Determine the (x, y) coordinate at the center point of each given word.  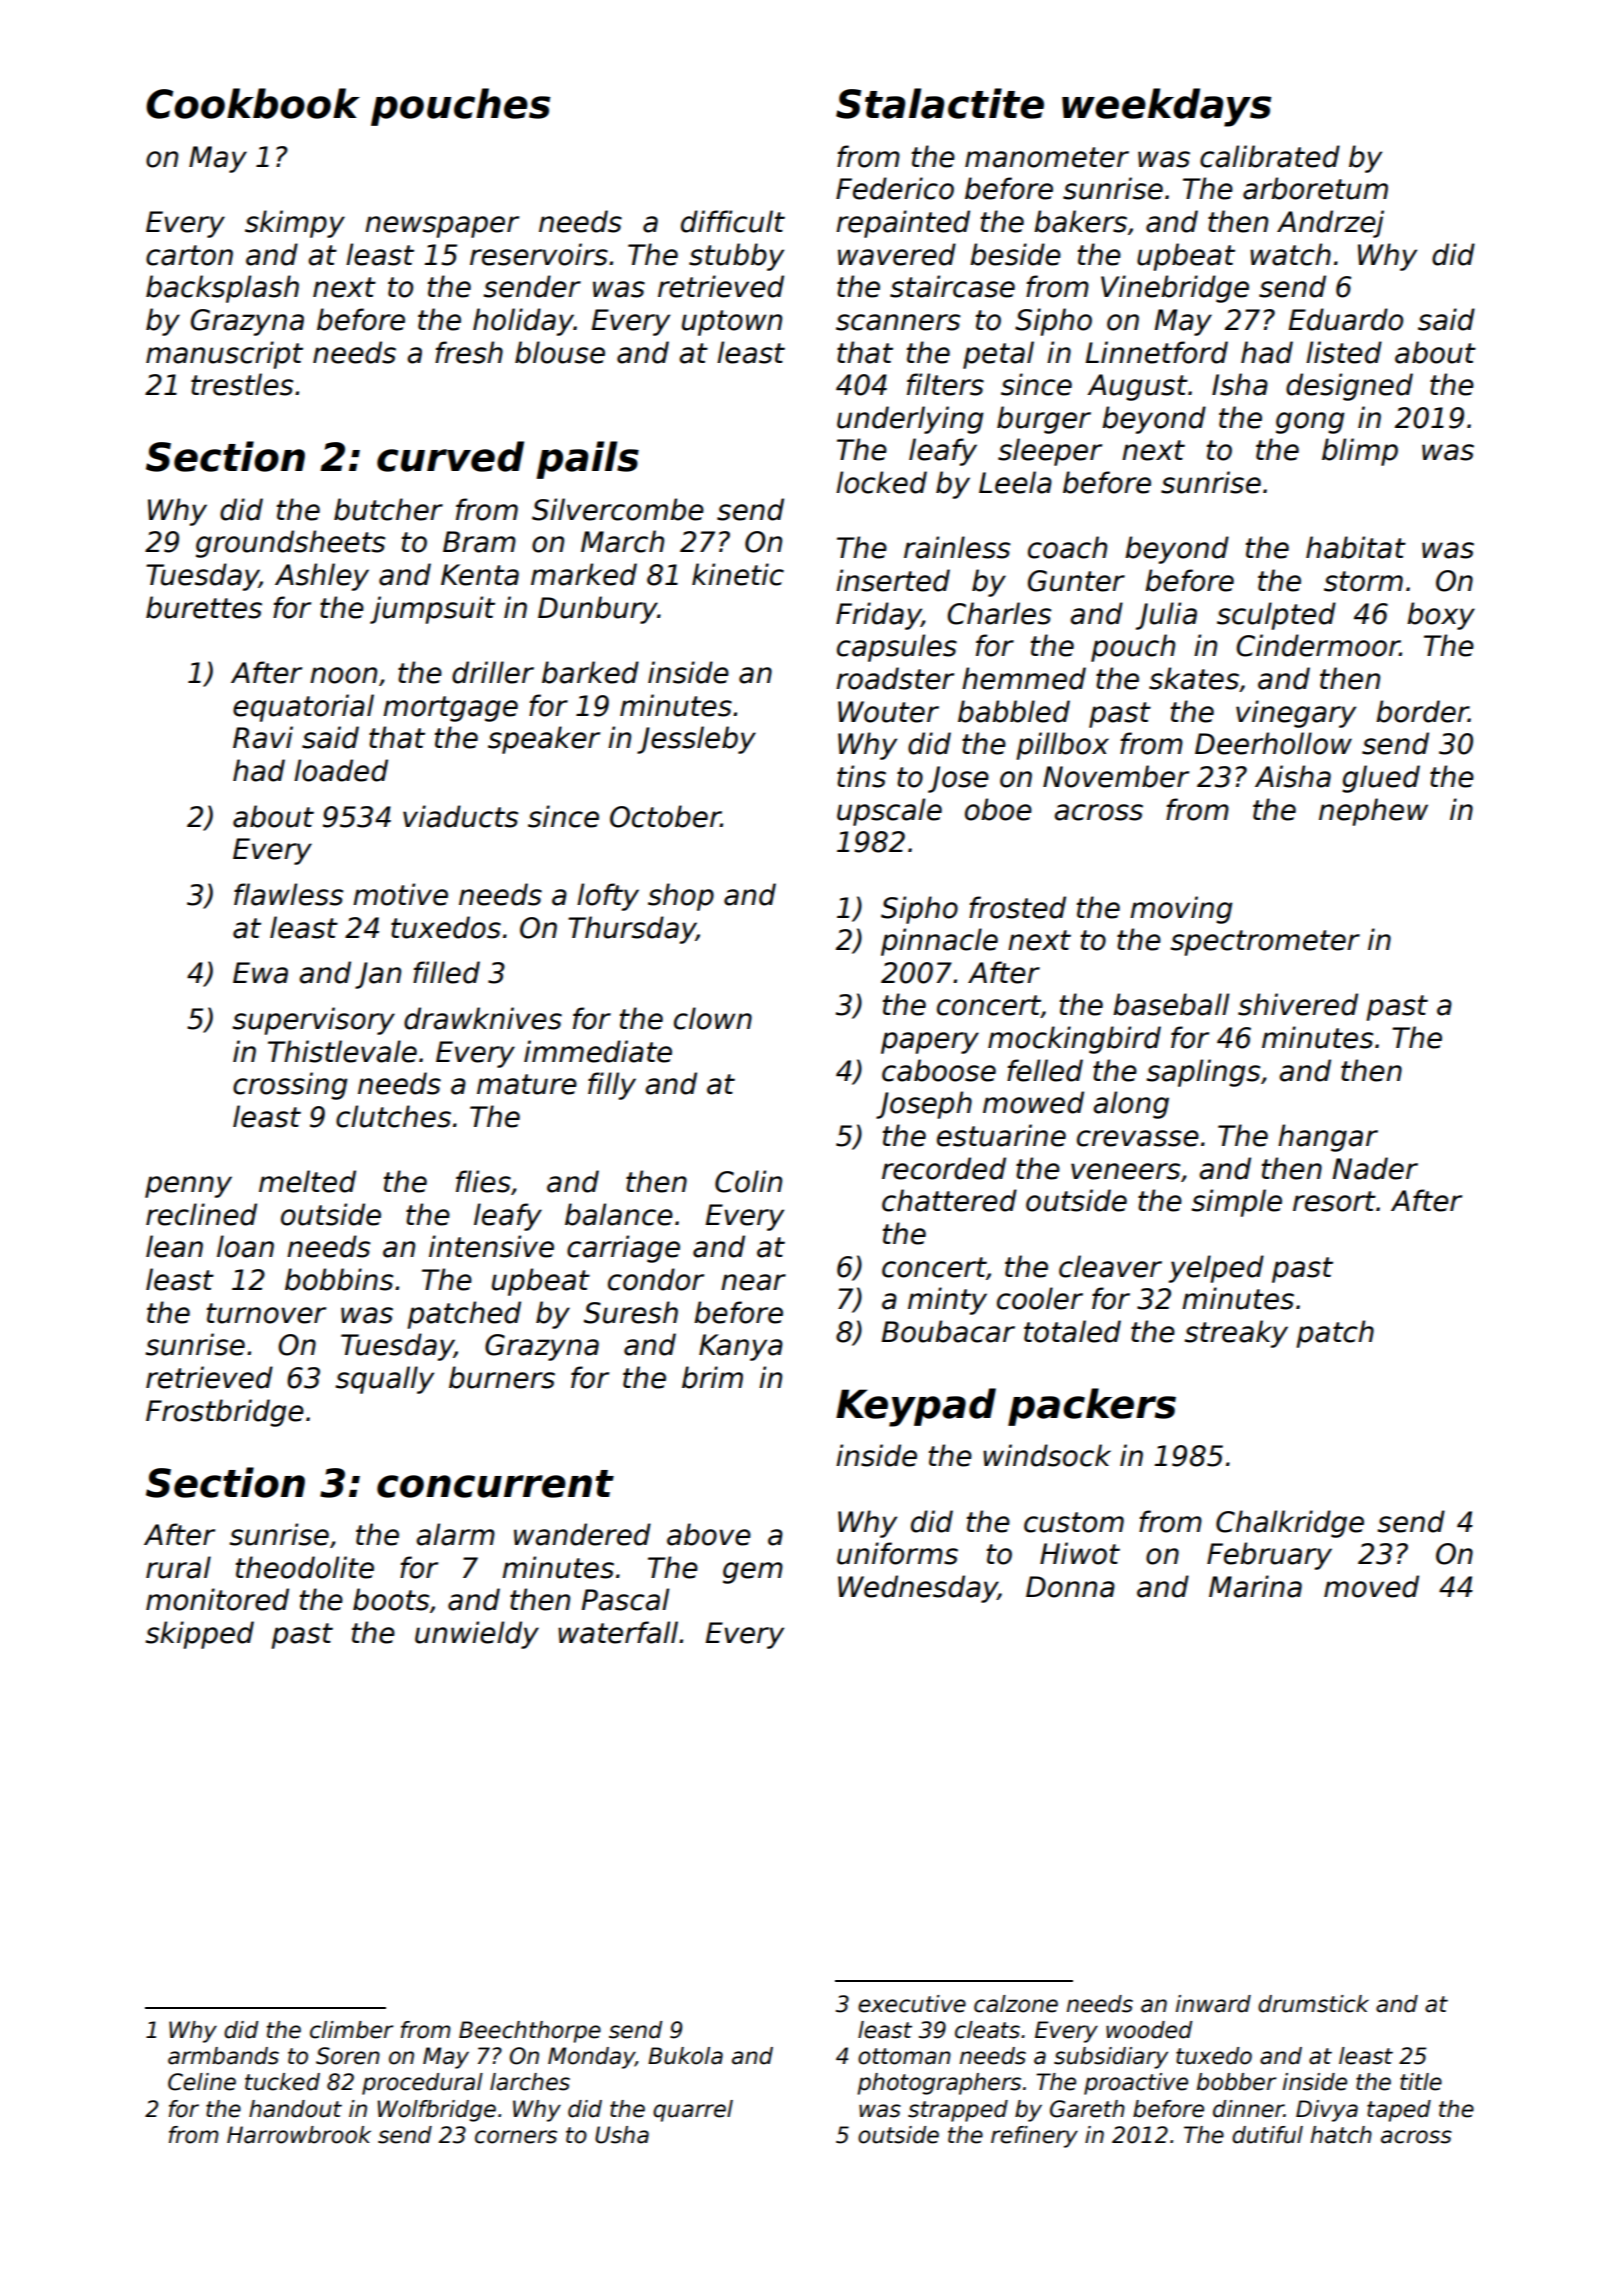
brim (712, 1377)
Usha (622, 2135)
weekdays (1166, 107)
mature (527, 1084)
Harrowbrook (299, 2135)
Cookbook (253, 103)
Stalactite (940, 103)
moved (1371, 1586)
